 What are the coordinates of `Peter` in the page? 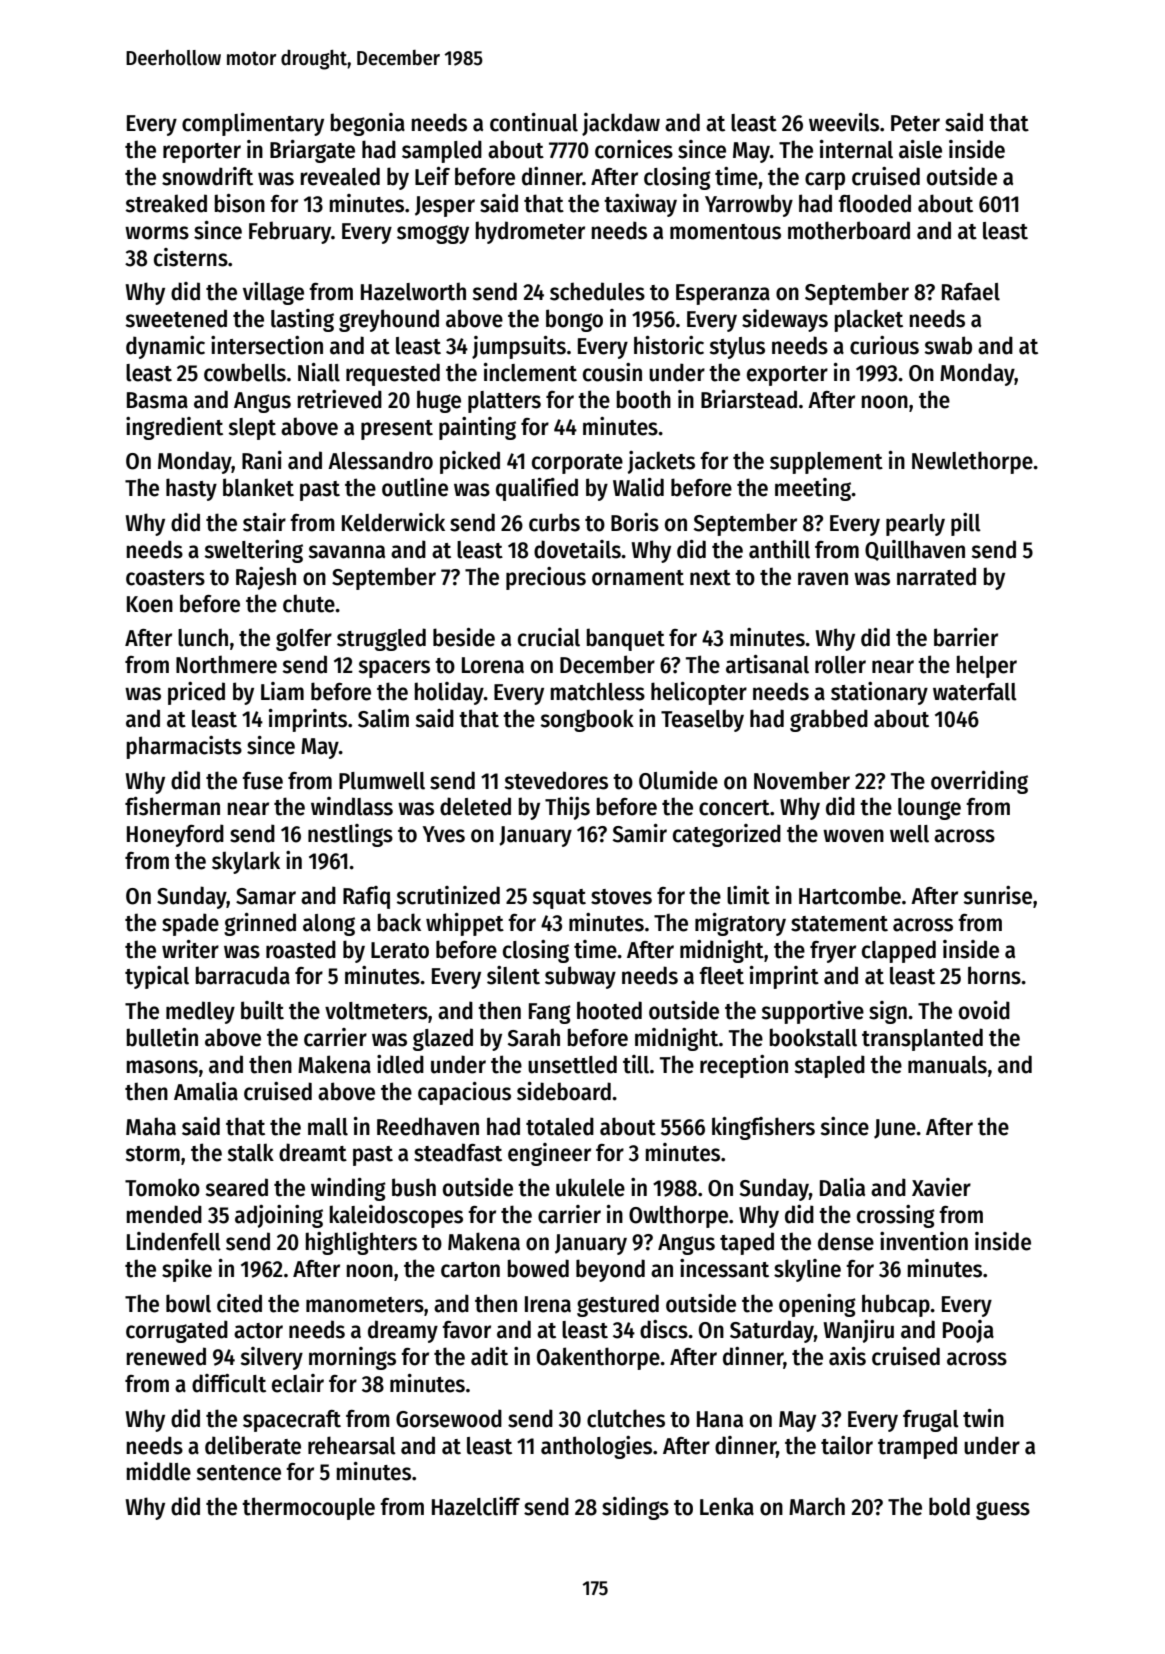 It's located at (915, 123).
